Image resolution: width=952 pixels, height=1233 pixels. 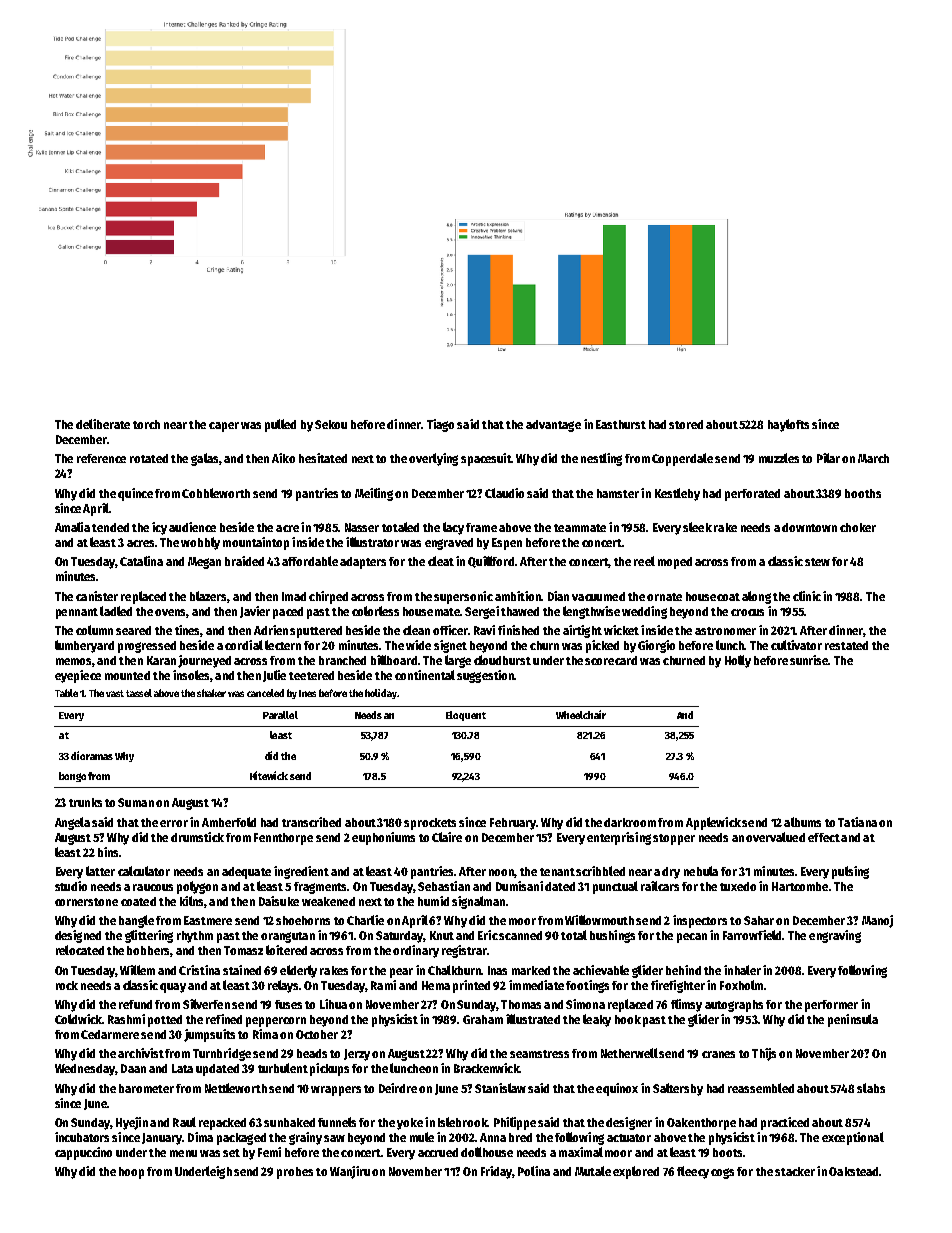 I want to click on reference, so click(x=101, y=458).
